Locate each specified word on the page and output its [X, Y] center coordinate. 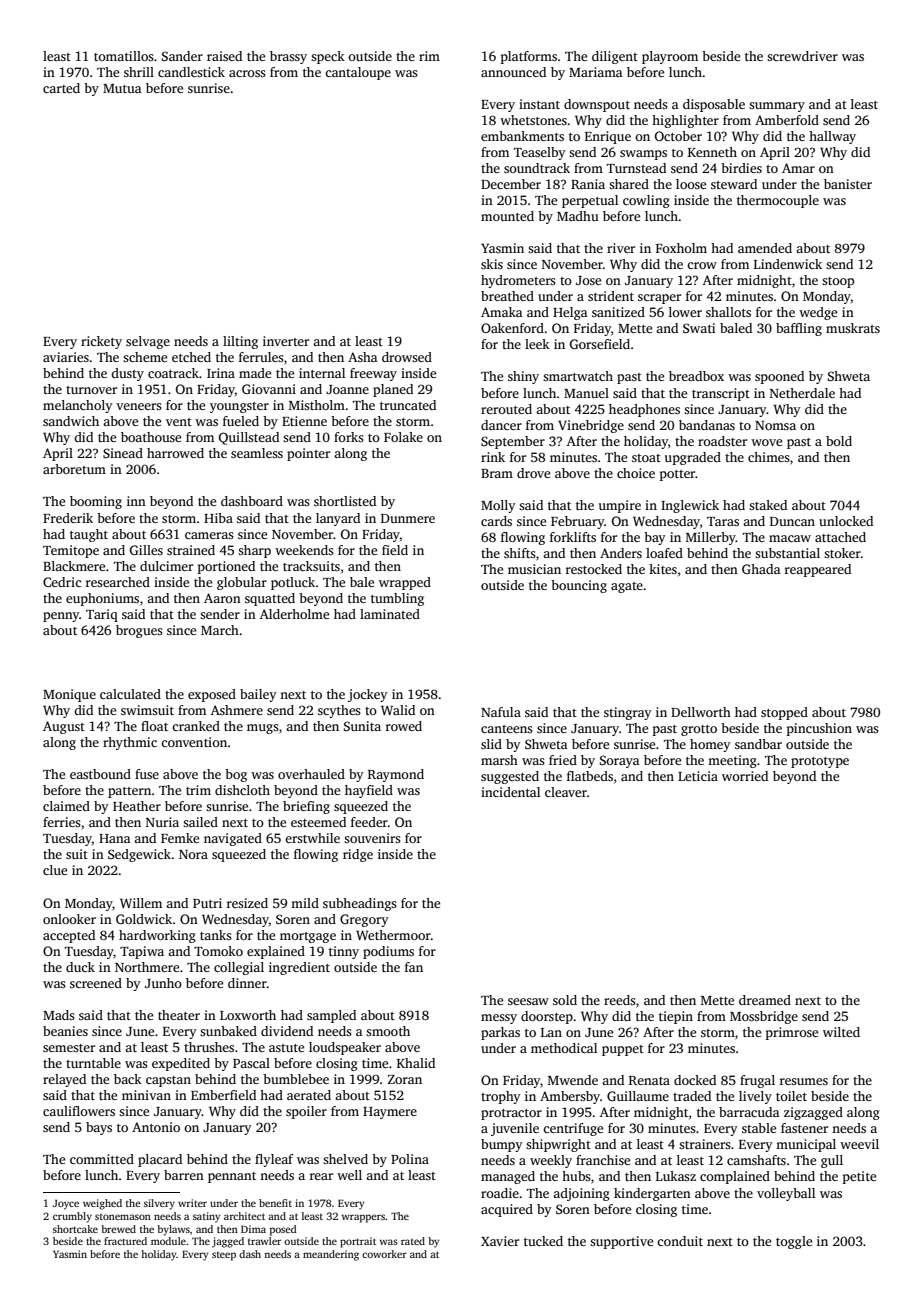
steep [224, 1256]
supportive [621, 1242]
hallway [832, 137]
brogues [139, 631]
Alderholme [294, 614]
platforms [529, 57]
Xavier [500, 1241]
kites [663, 569]
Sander [182, 56]
